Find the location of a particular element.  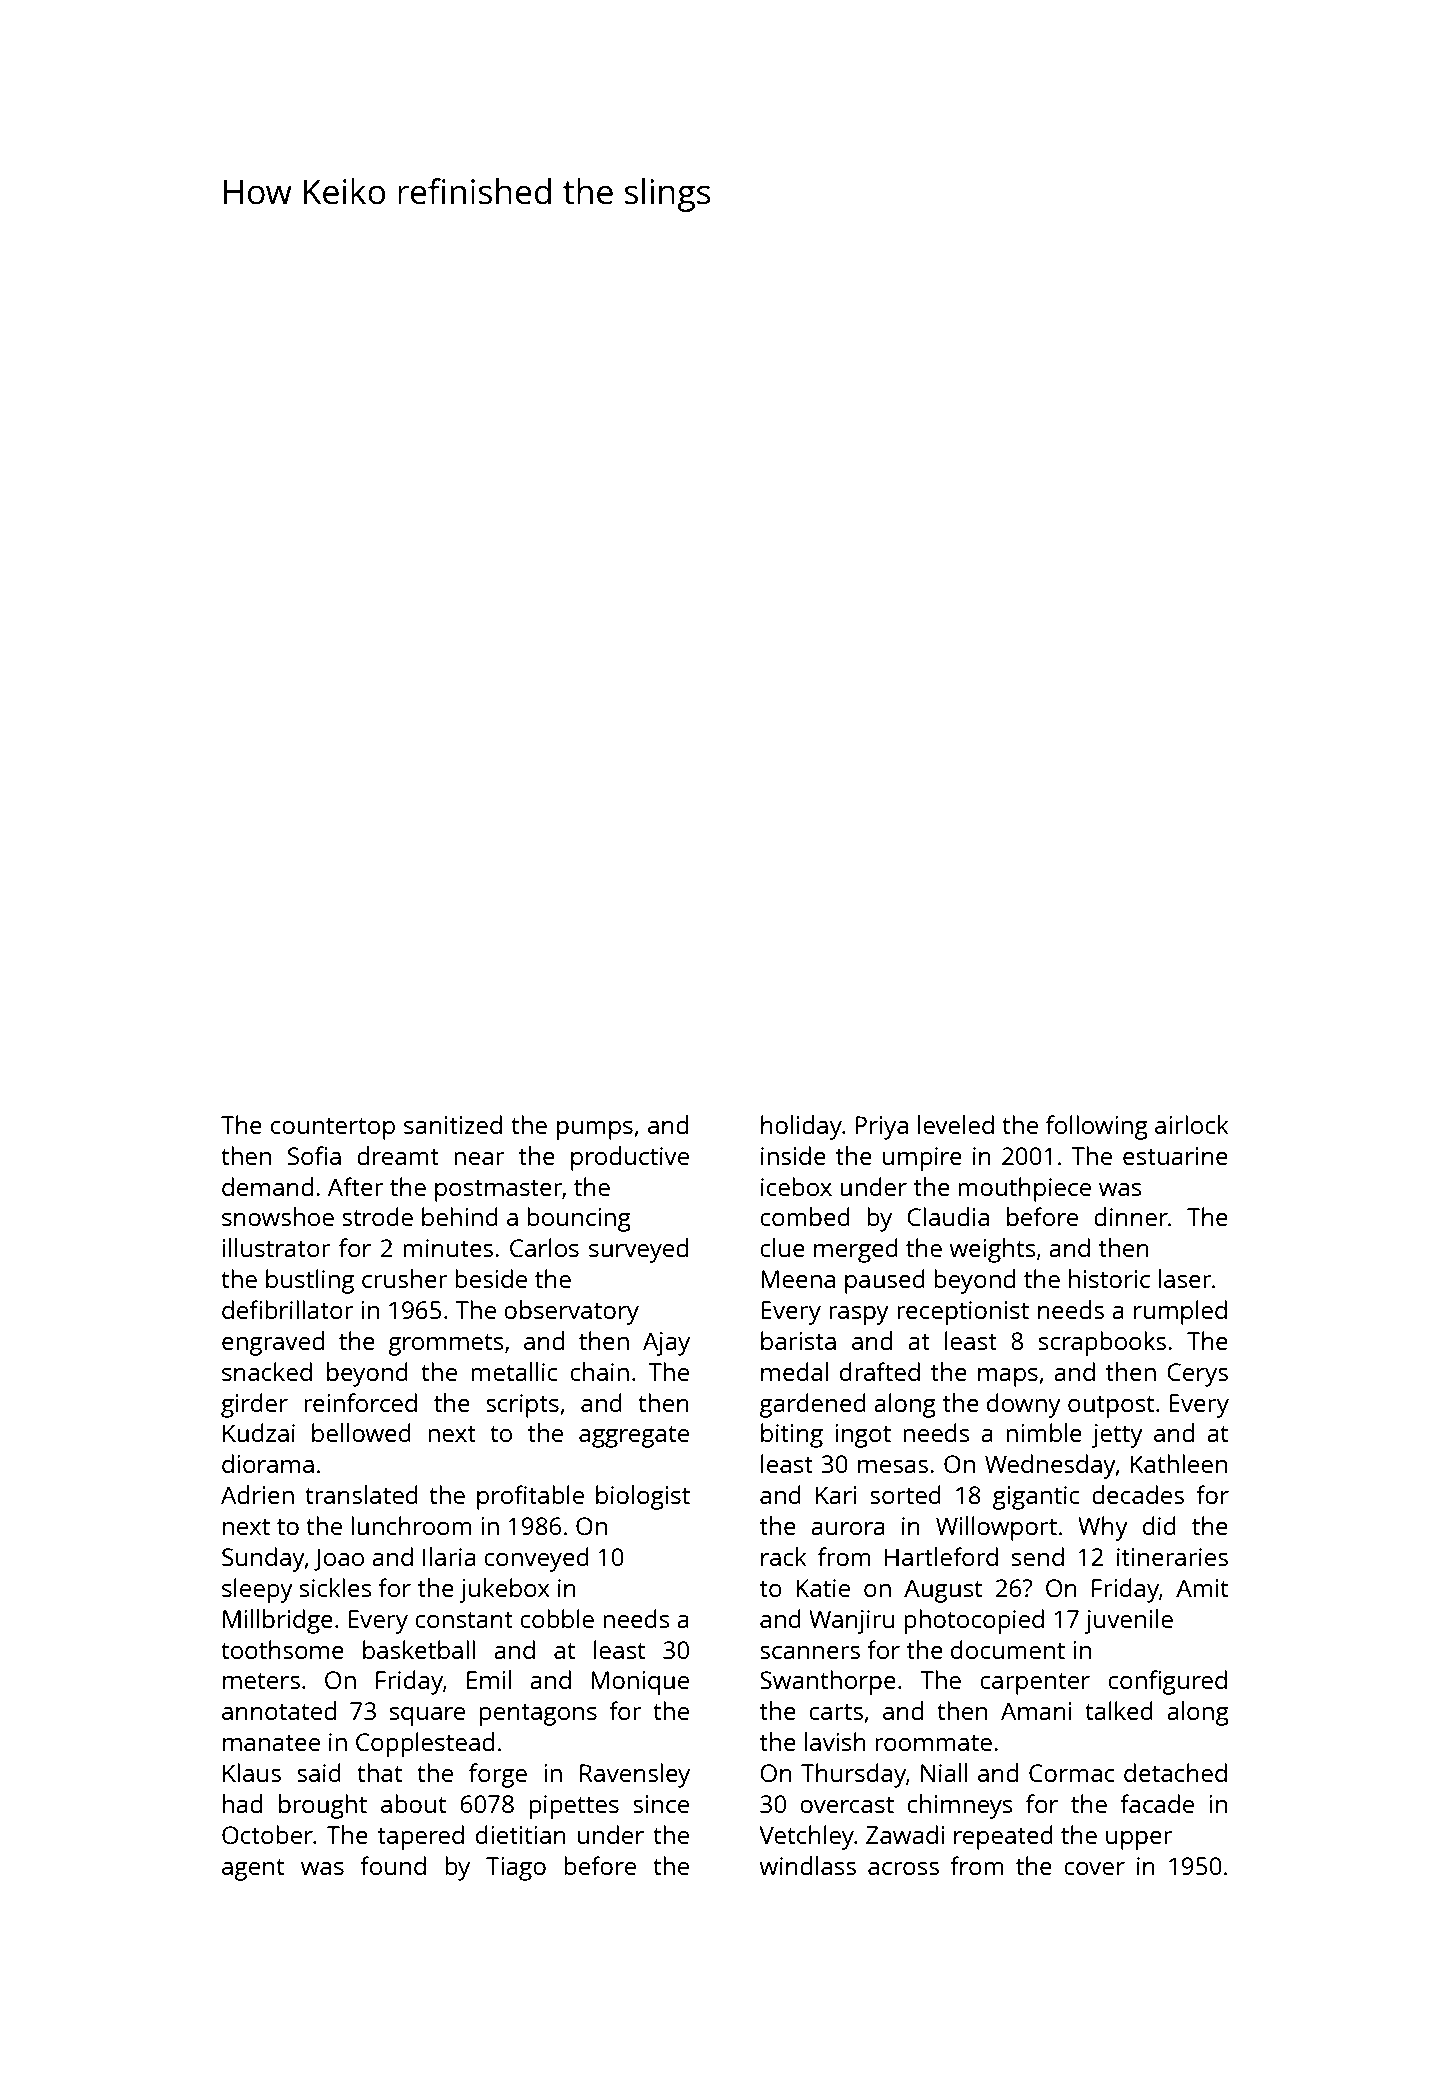

outpost is located at coordinates (1111, 1407).
